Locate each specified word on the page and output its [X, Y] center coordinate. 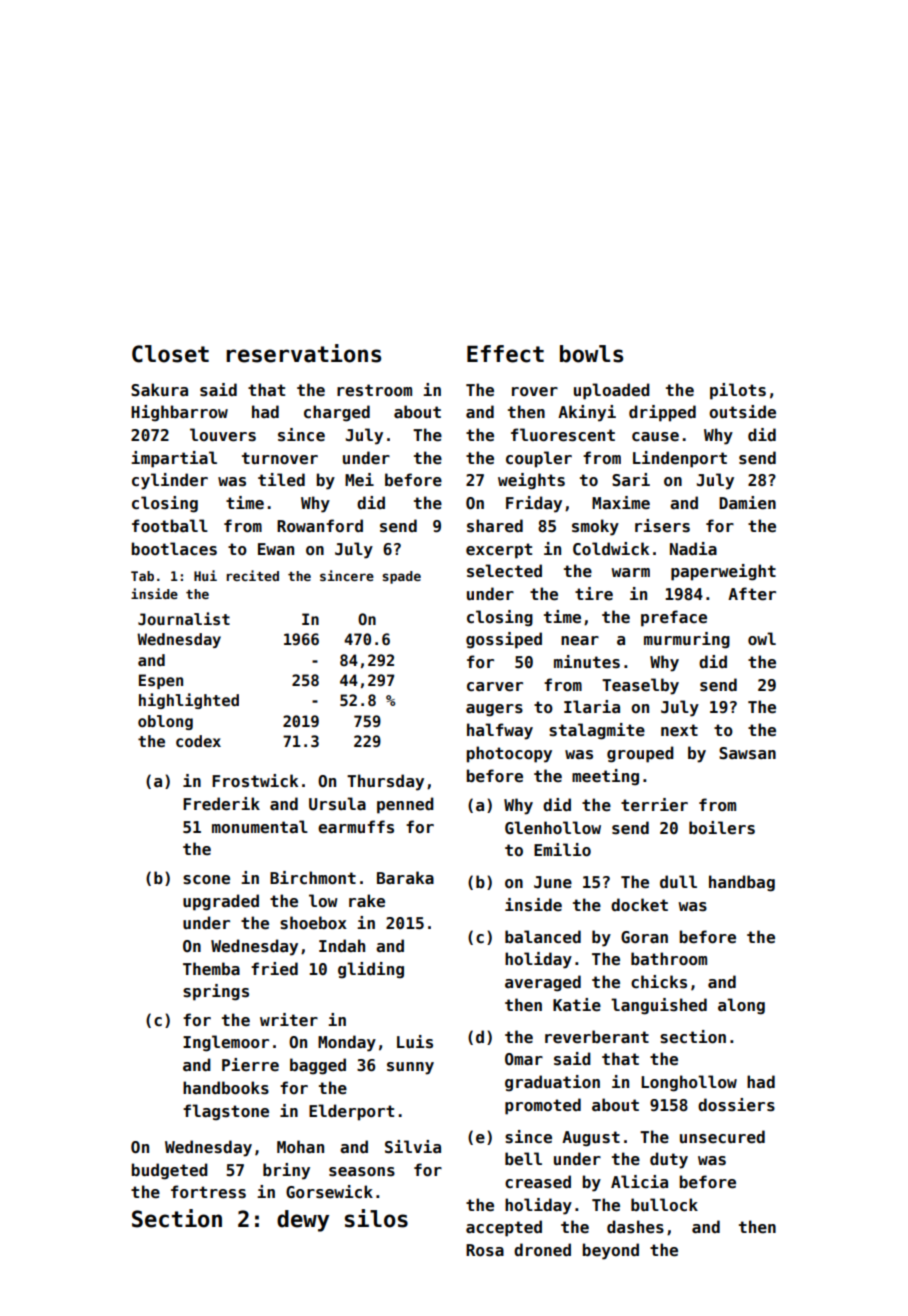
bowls [591, 354]
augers [494, 710]
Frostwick [255, 781]
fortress [208, 1192]
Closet [170, 354]
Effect [505, 354]
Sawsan [747, 753]
